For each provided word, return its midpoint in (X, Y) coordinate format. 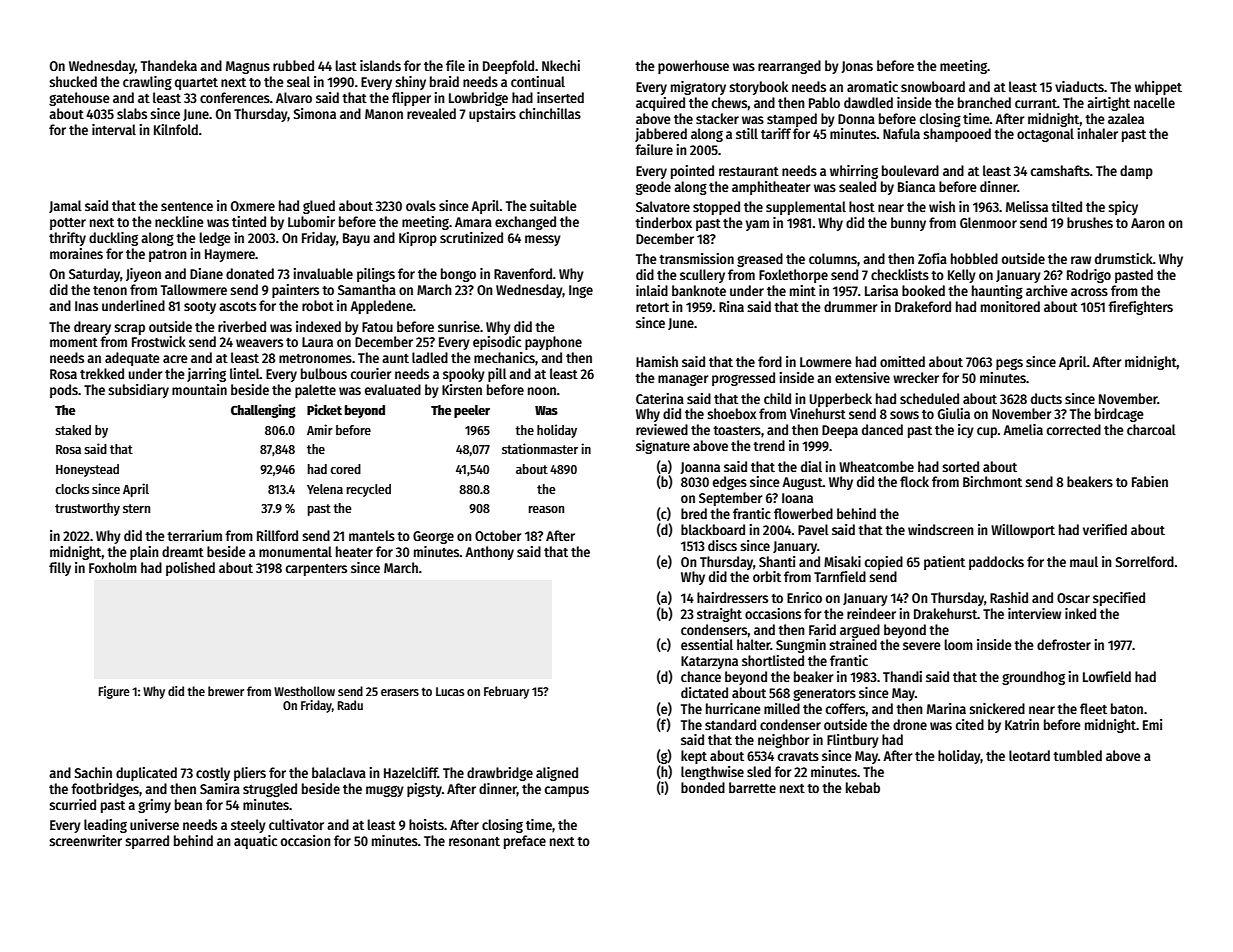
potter (68, 224)
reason (546, 509)
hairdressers (732, 597)
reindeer (871, 613)
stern (136, 508)
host (862, 206)
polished (190, 569)
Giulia (954, 413)
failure (654, 149)
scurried (72, 804)
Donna (856, 119)
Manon (384, 114)
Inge (581, 291)
